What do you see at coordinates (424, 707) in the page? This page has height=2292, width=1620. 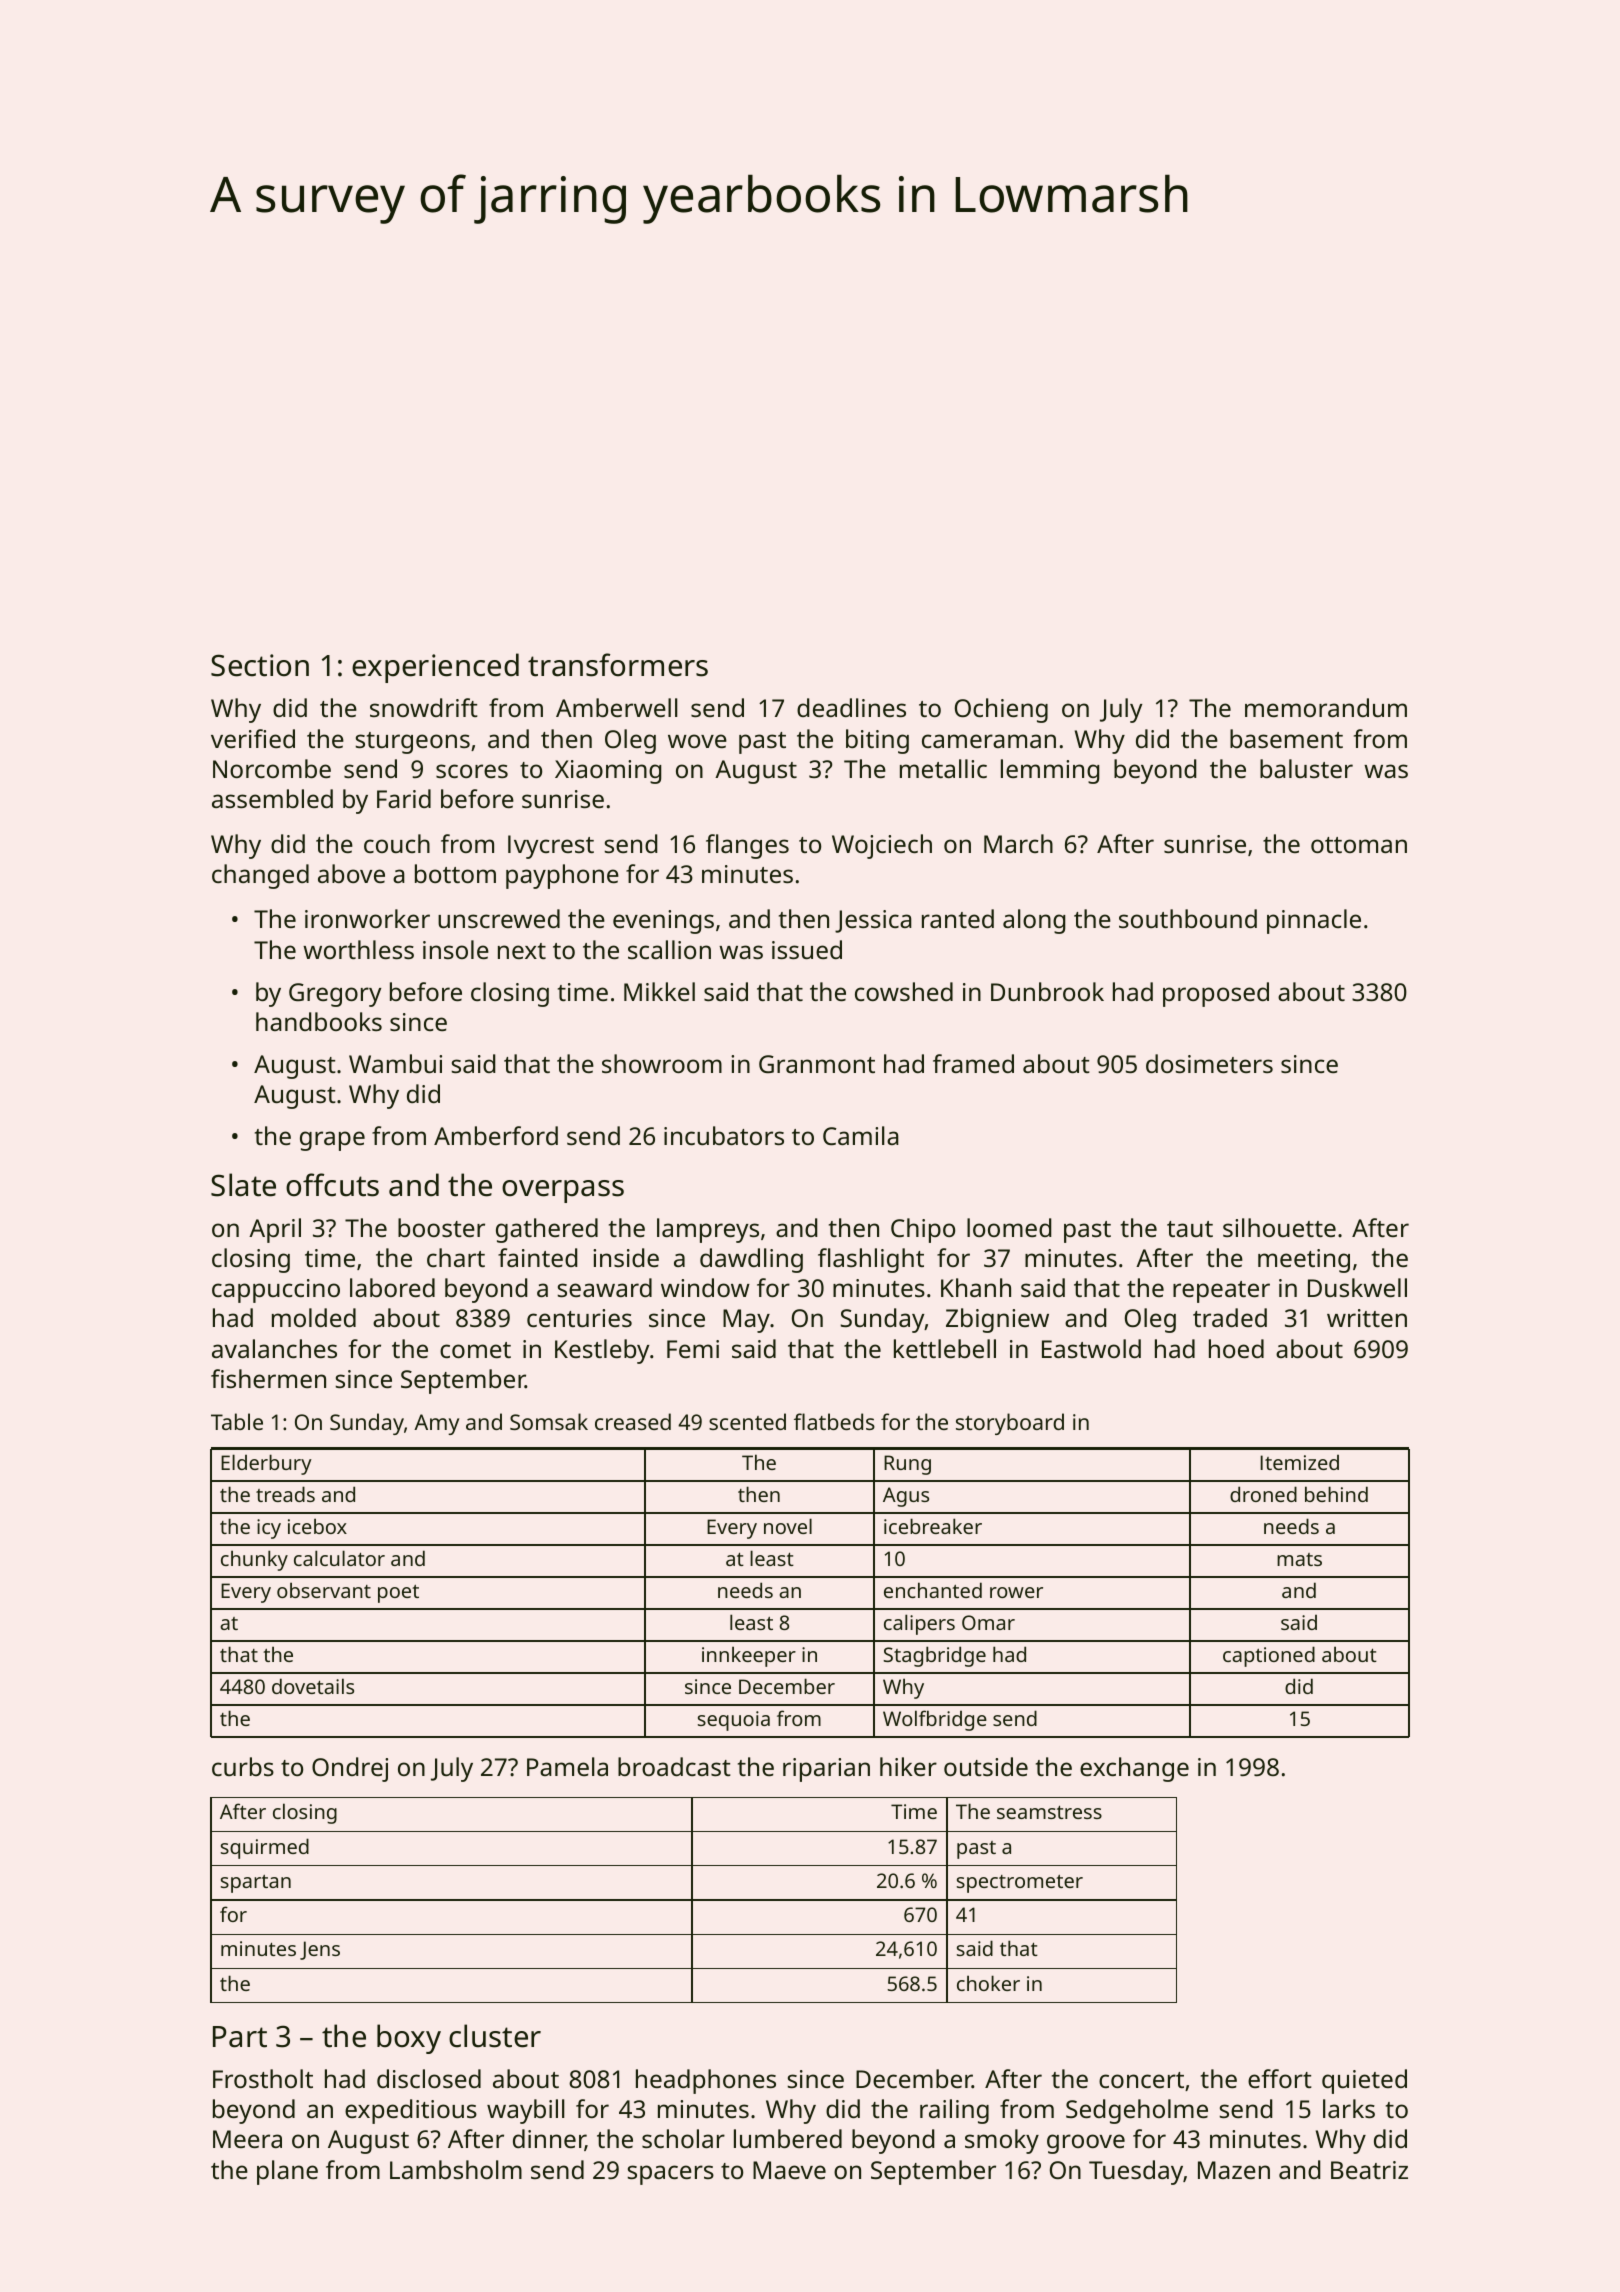 I see `snowdrift` at bounding box center [424, 707].
